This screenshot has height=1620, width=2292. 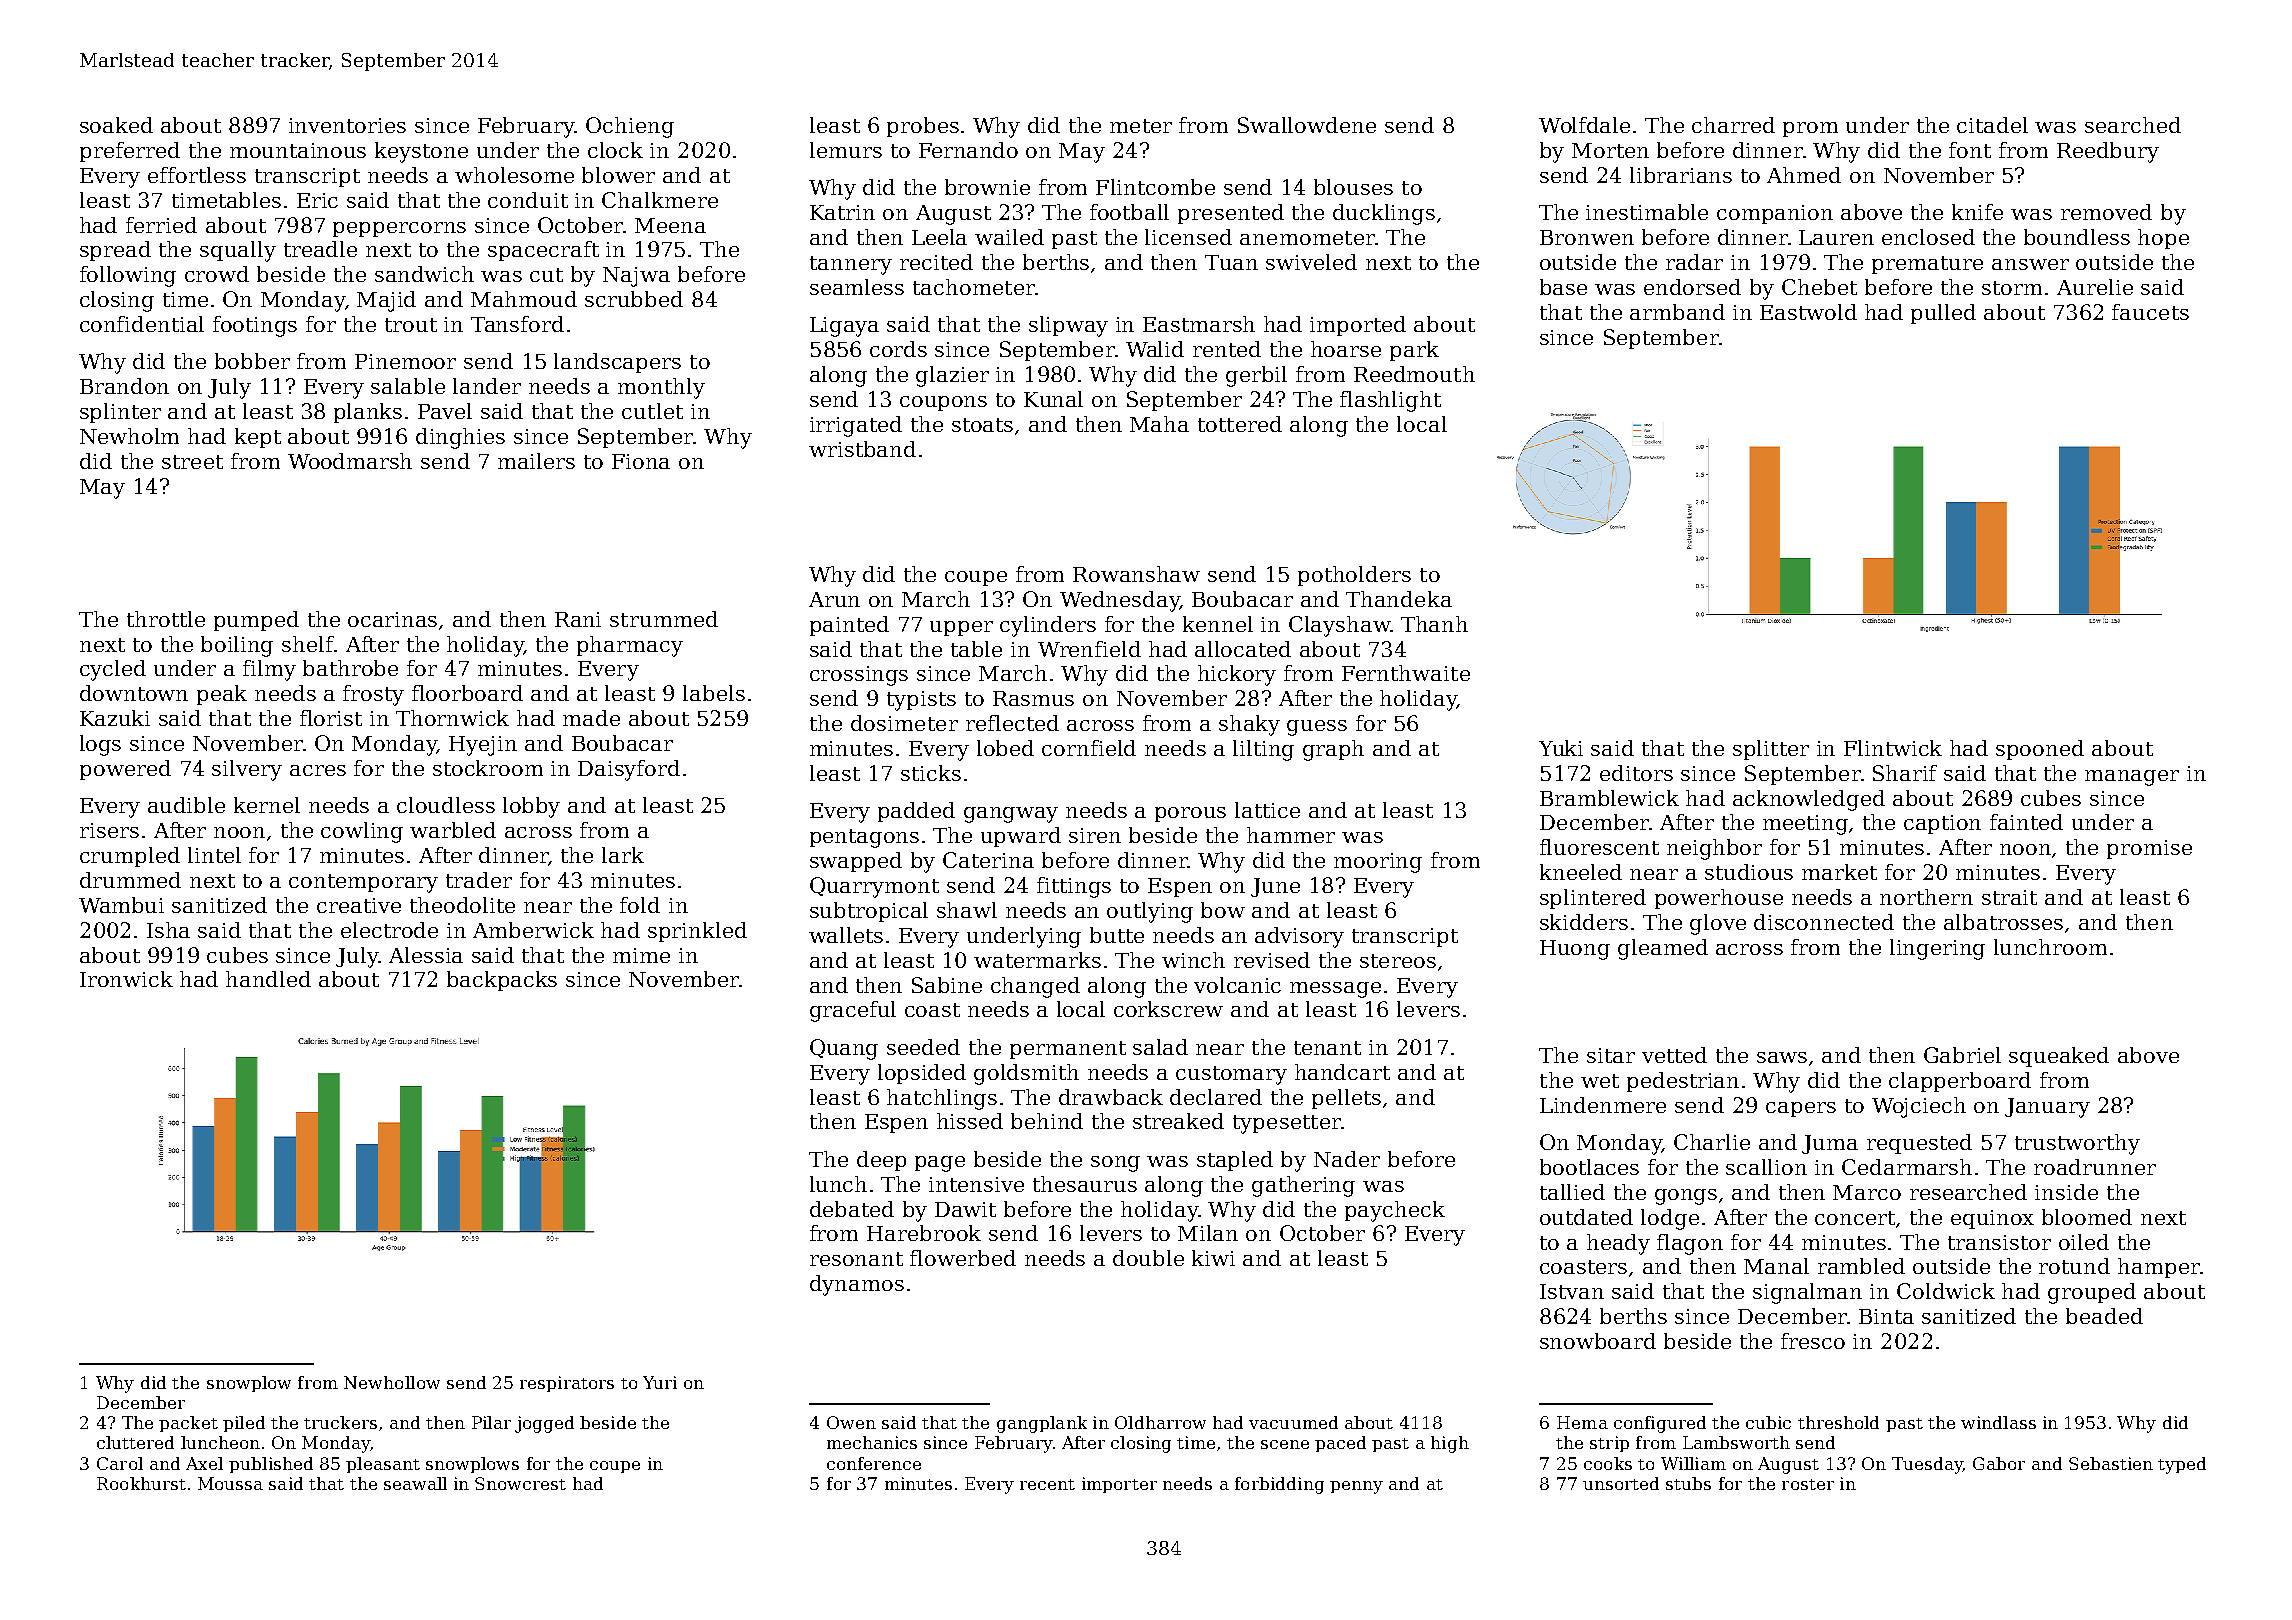 I want to click on Najwa, so click(x=636, y=277).
